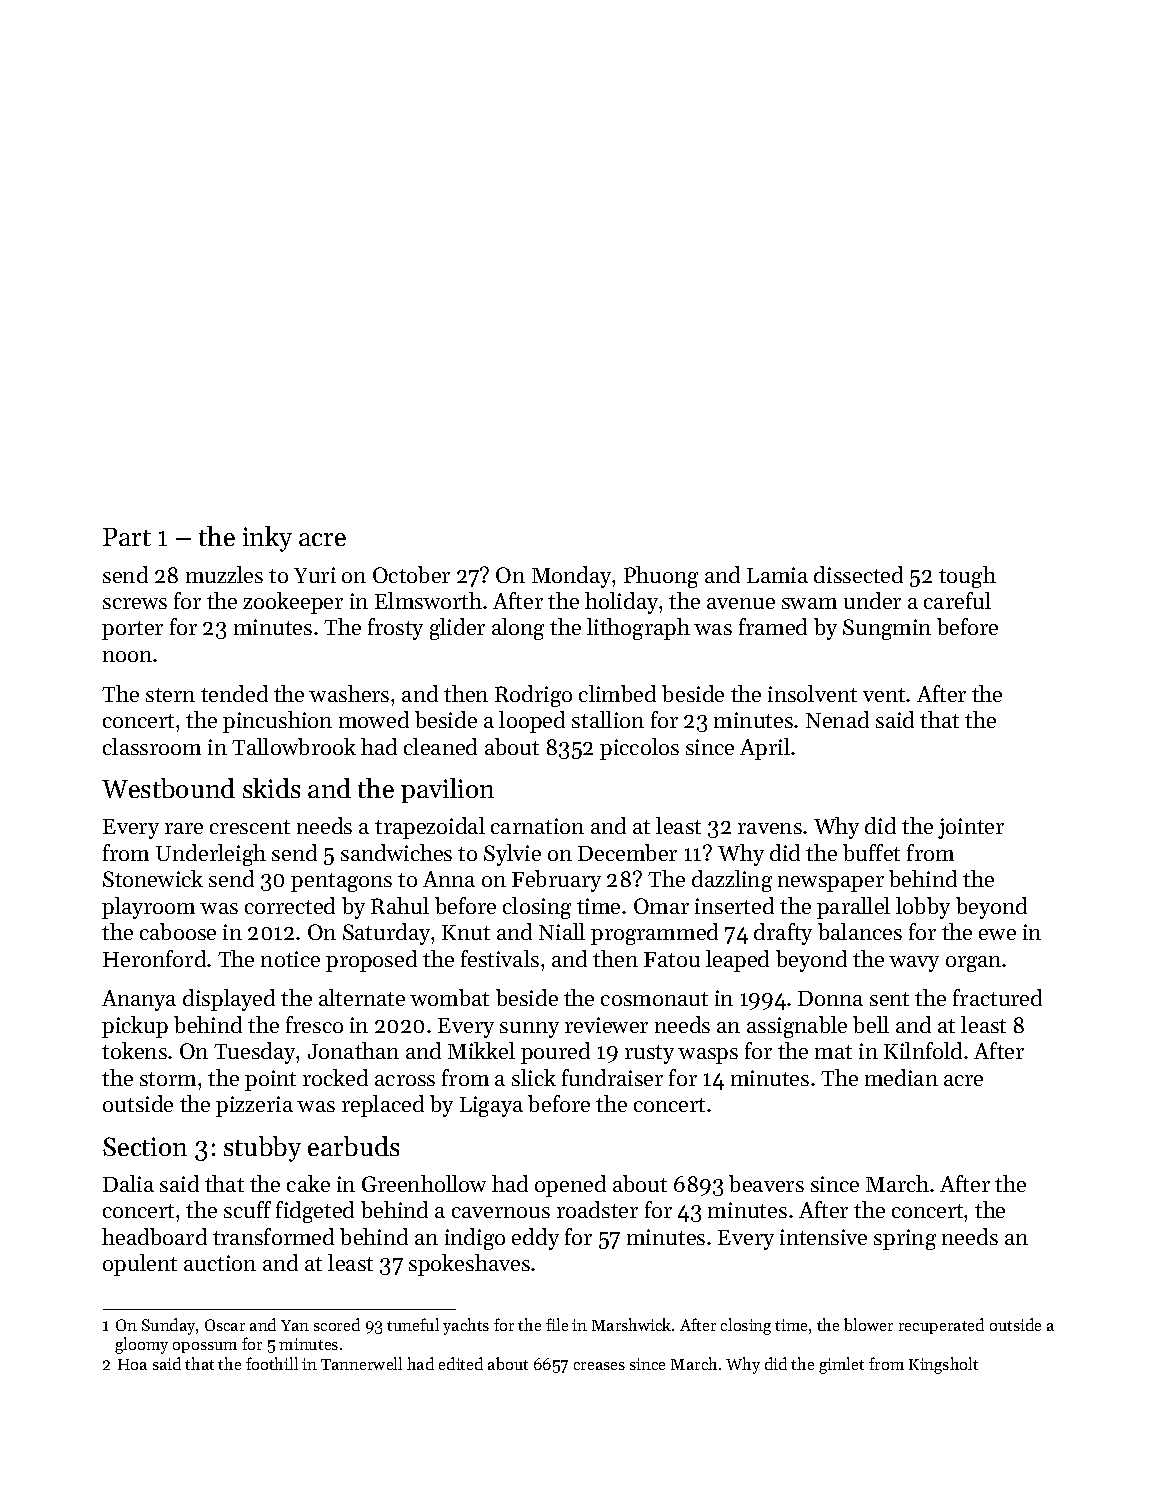  Describe the element at coordinates (570, 1186) in the screenshot. I see `opened` at that location.
